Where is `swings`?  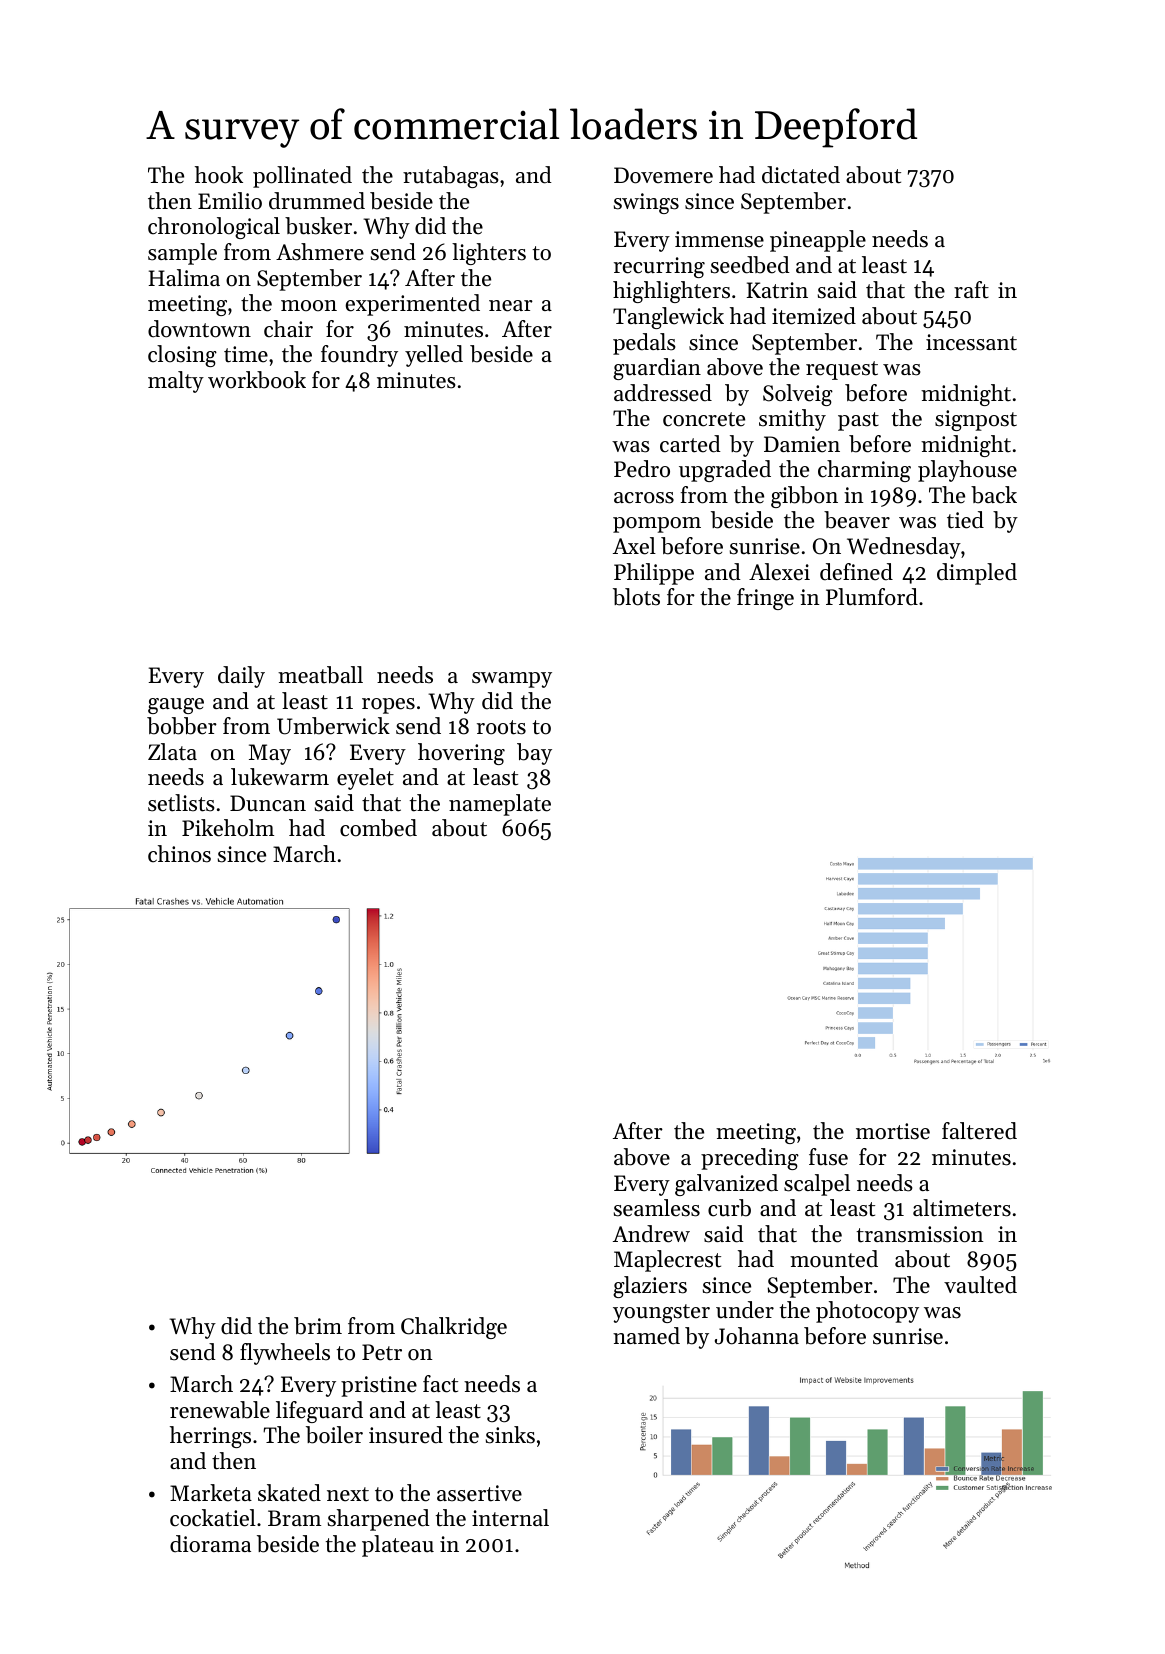 swings is located at coordinates (646, 203).
